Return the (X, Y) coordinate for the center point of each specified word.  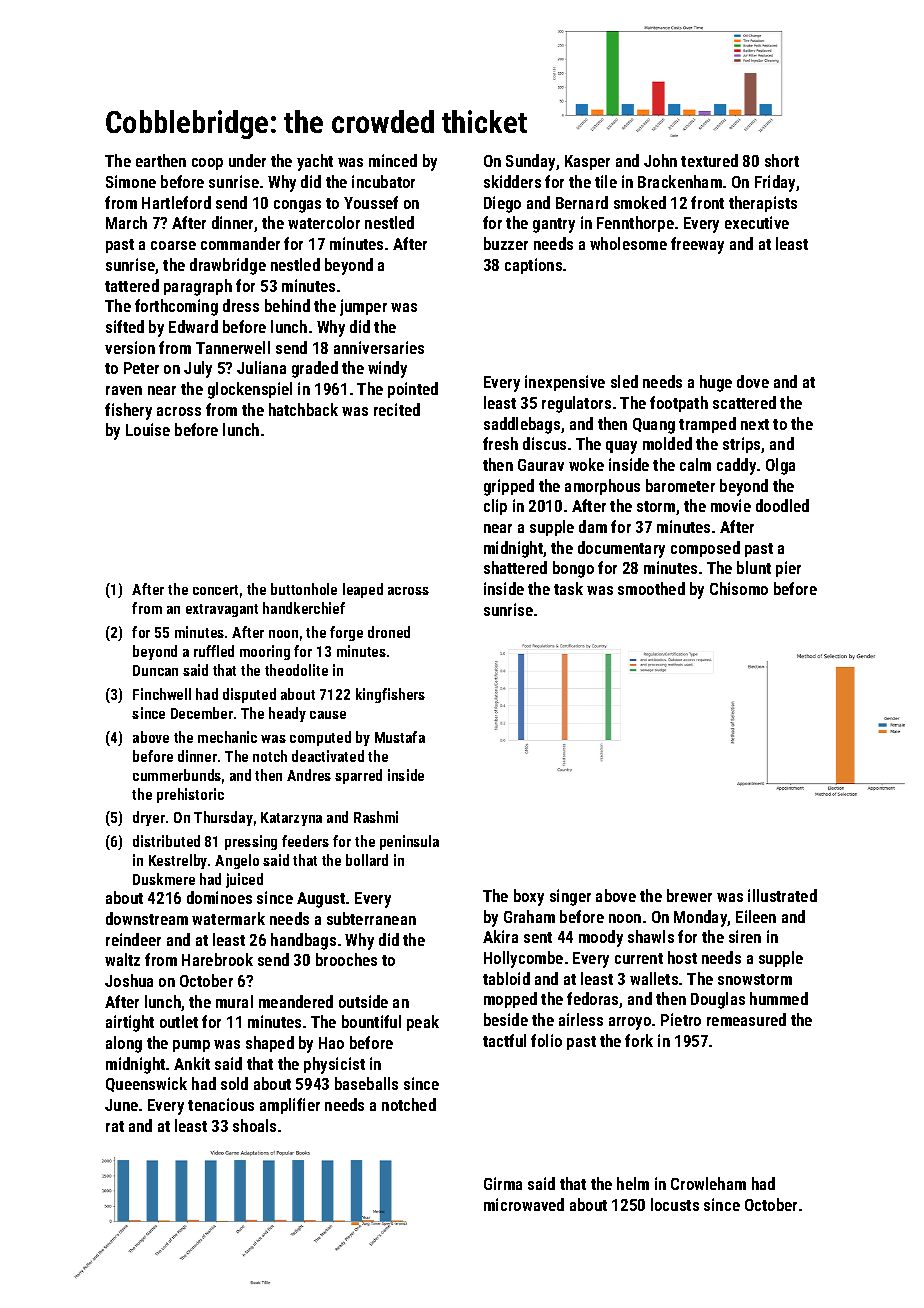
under (247, 160)
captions (533, 266)
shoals (254, 1125)
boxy (529, 897)
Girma (503, 1183)
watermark (228, 918)
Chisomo (739, 588)
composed (705, 549)
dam (593, 526)
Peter (141, 368)
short (782, 160)
